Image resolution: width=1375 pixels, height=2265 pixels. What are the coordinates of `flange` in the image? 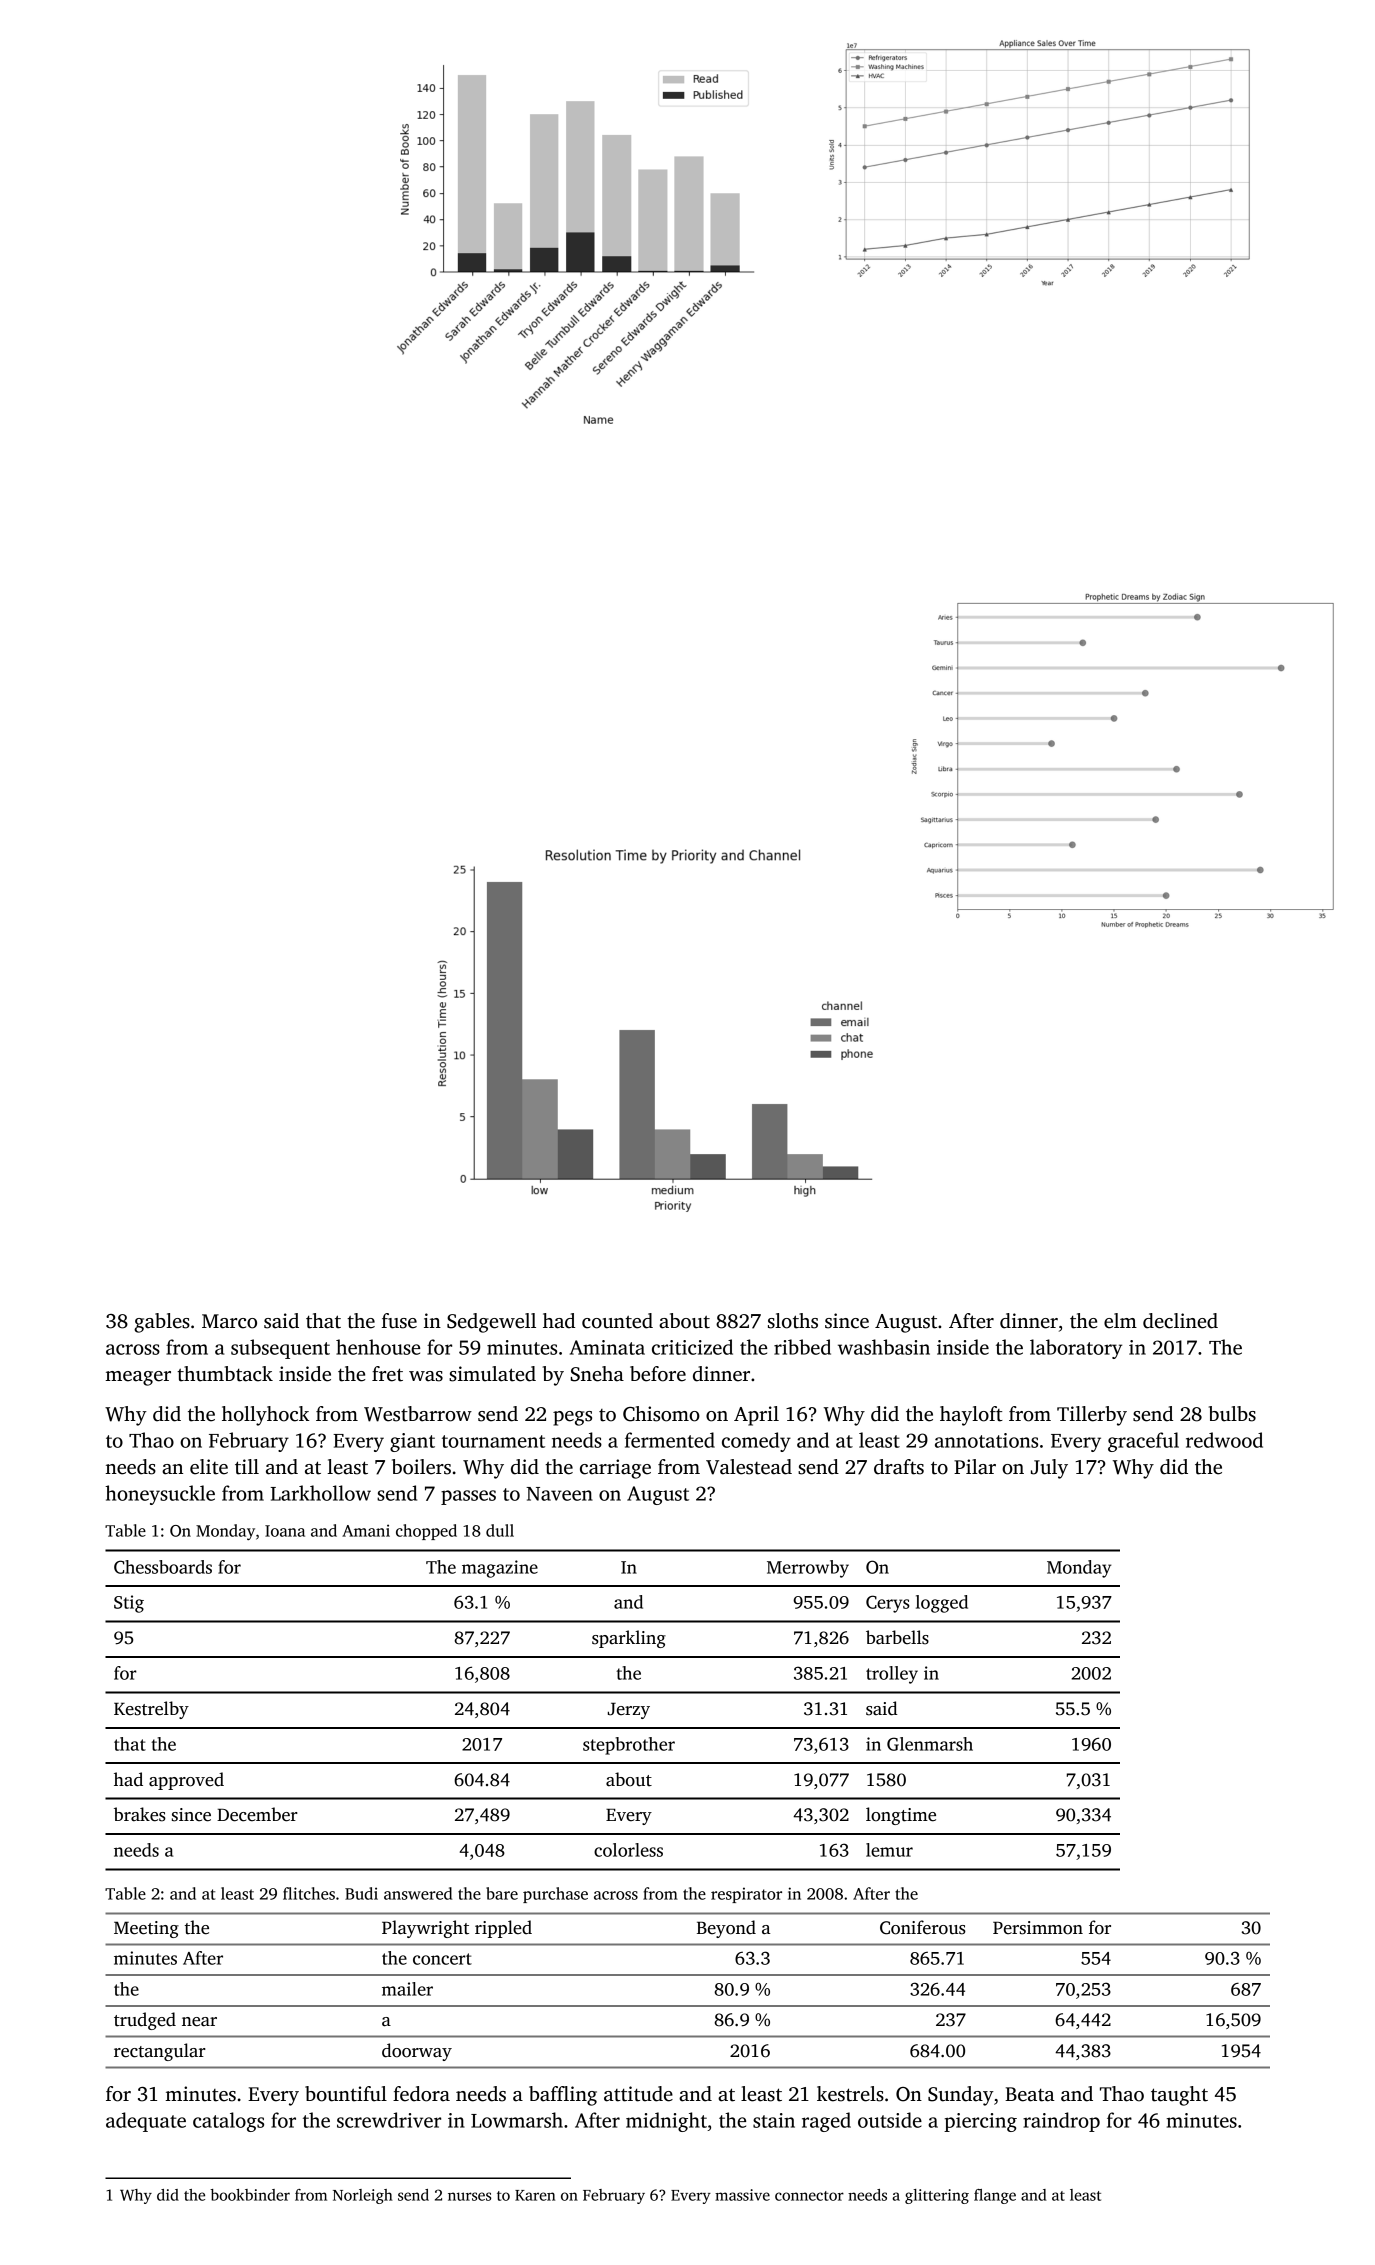 It's located at (995, 2196).
